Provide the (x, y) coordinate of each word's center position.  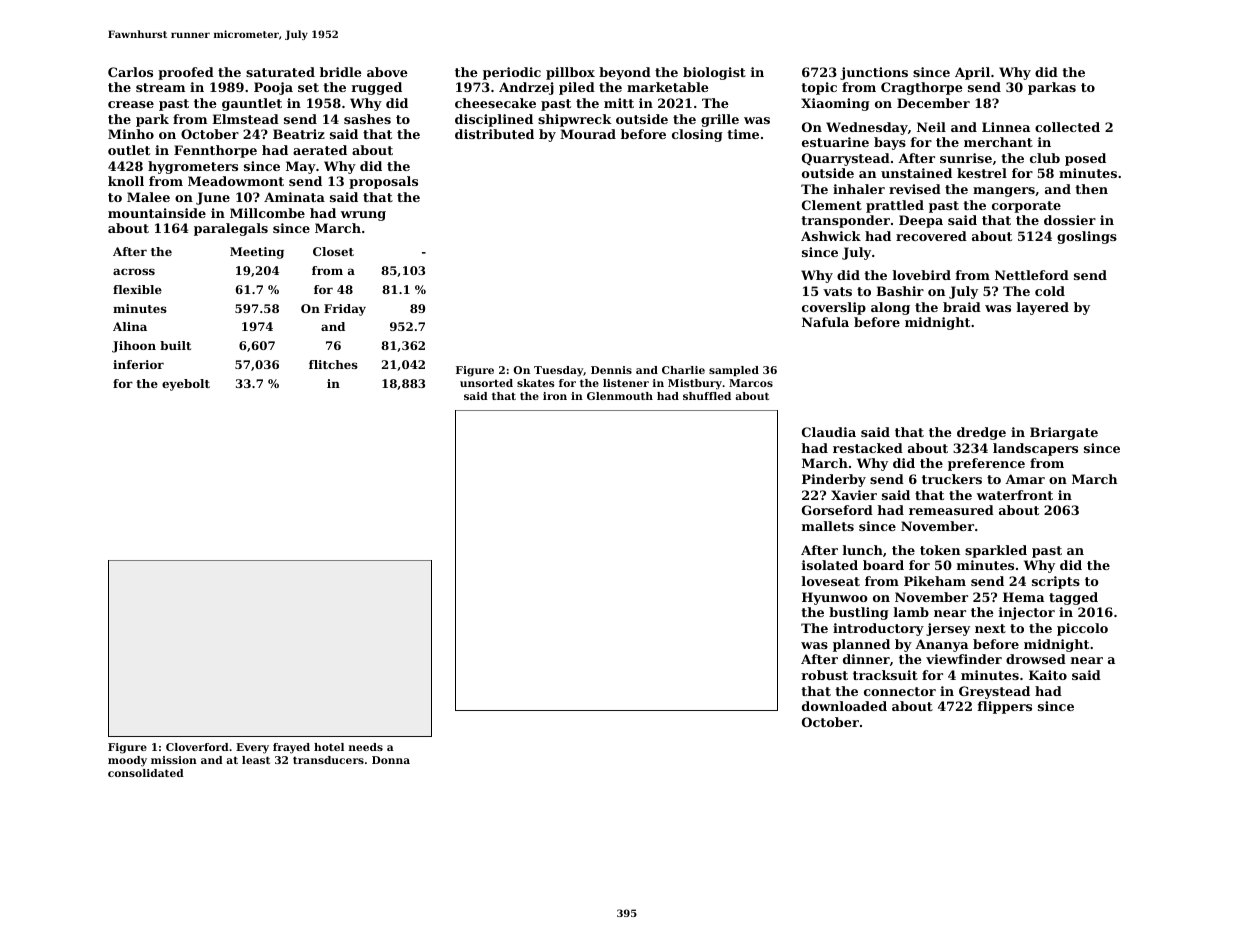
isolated (830, 565)
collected (1067, 127)
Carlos (130, 72)
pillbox (570, 73)
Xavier (854, 495)
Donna (391, 760)
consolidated (146, 773)
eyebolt (186, 385)
